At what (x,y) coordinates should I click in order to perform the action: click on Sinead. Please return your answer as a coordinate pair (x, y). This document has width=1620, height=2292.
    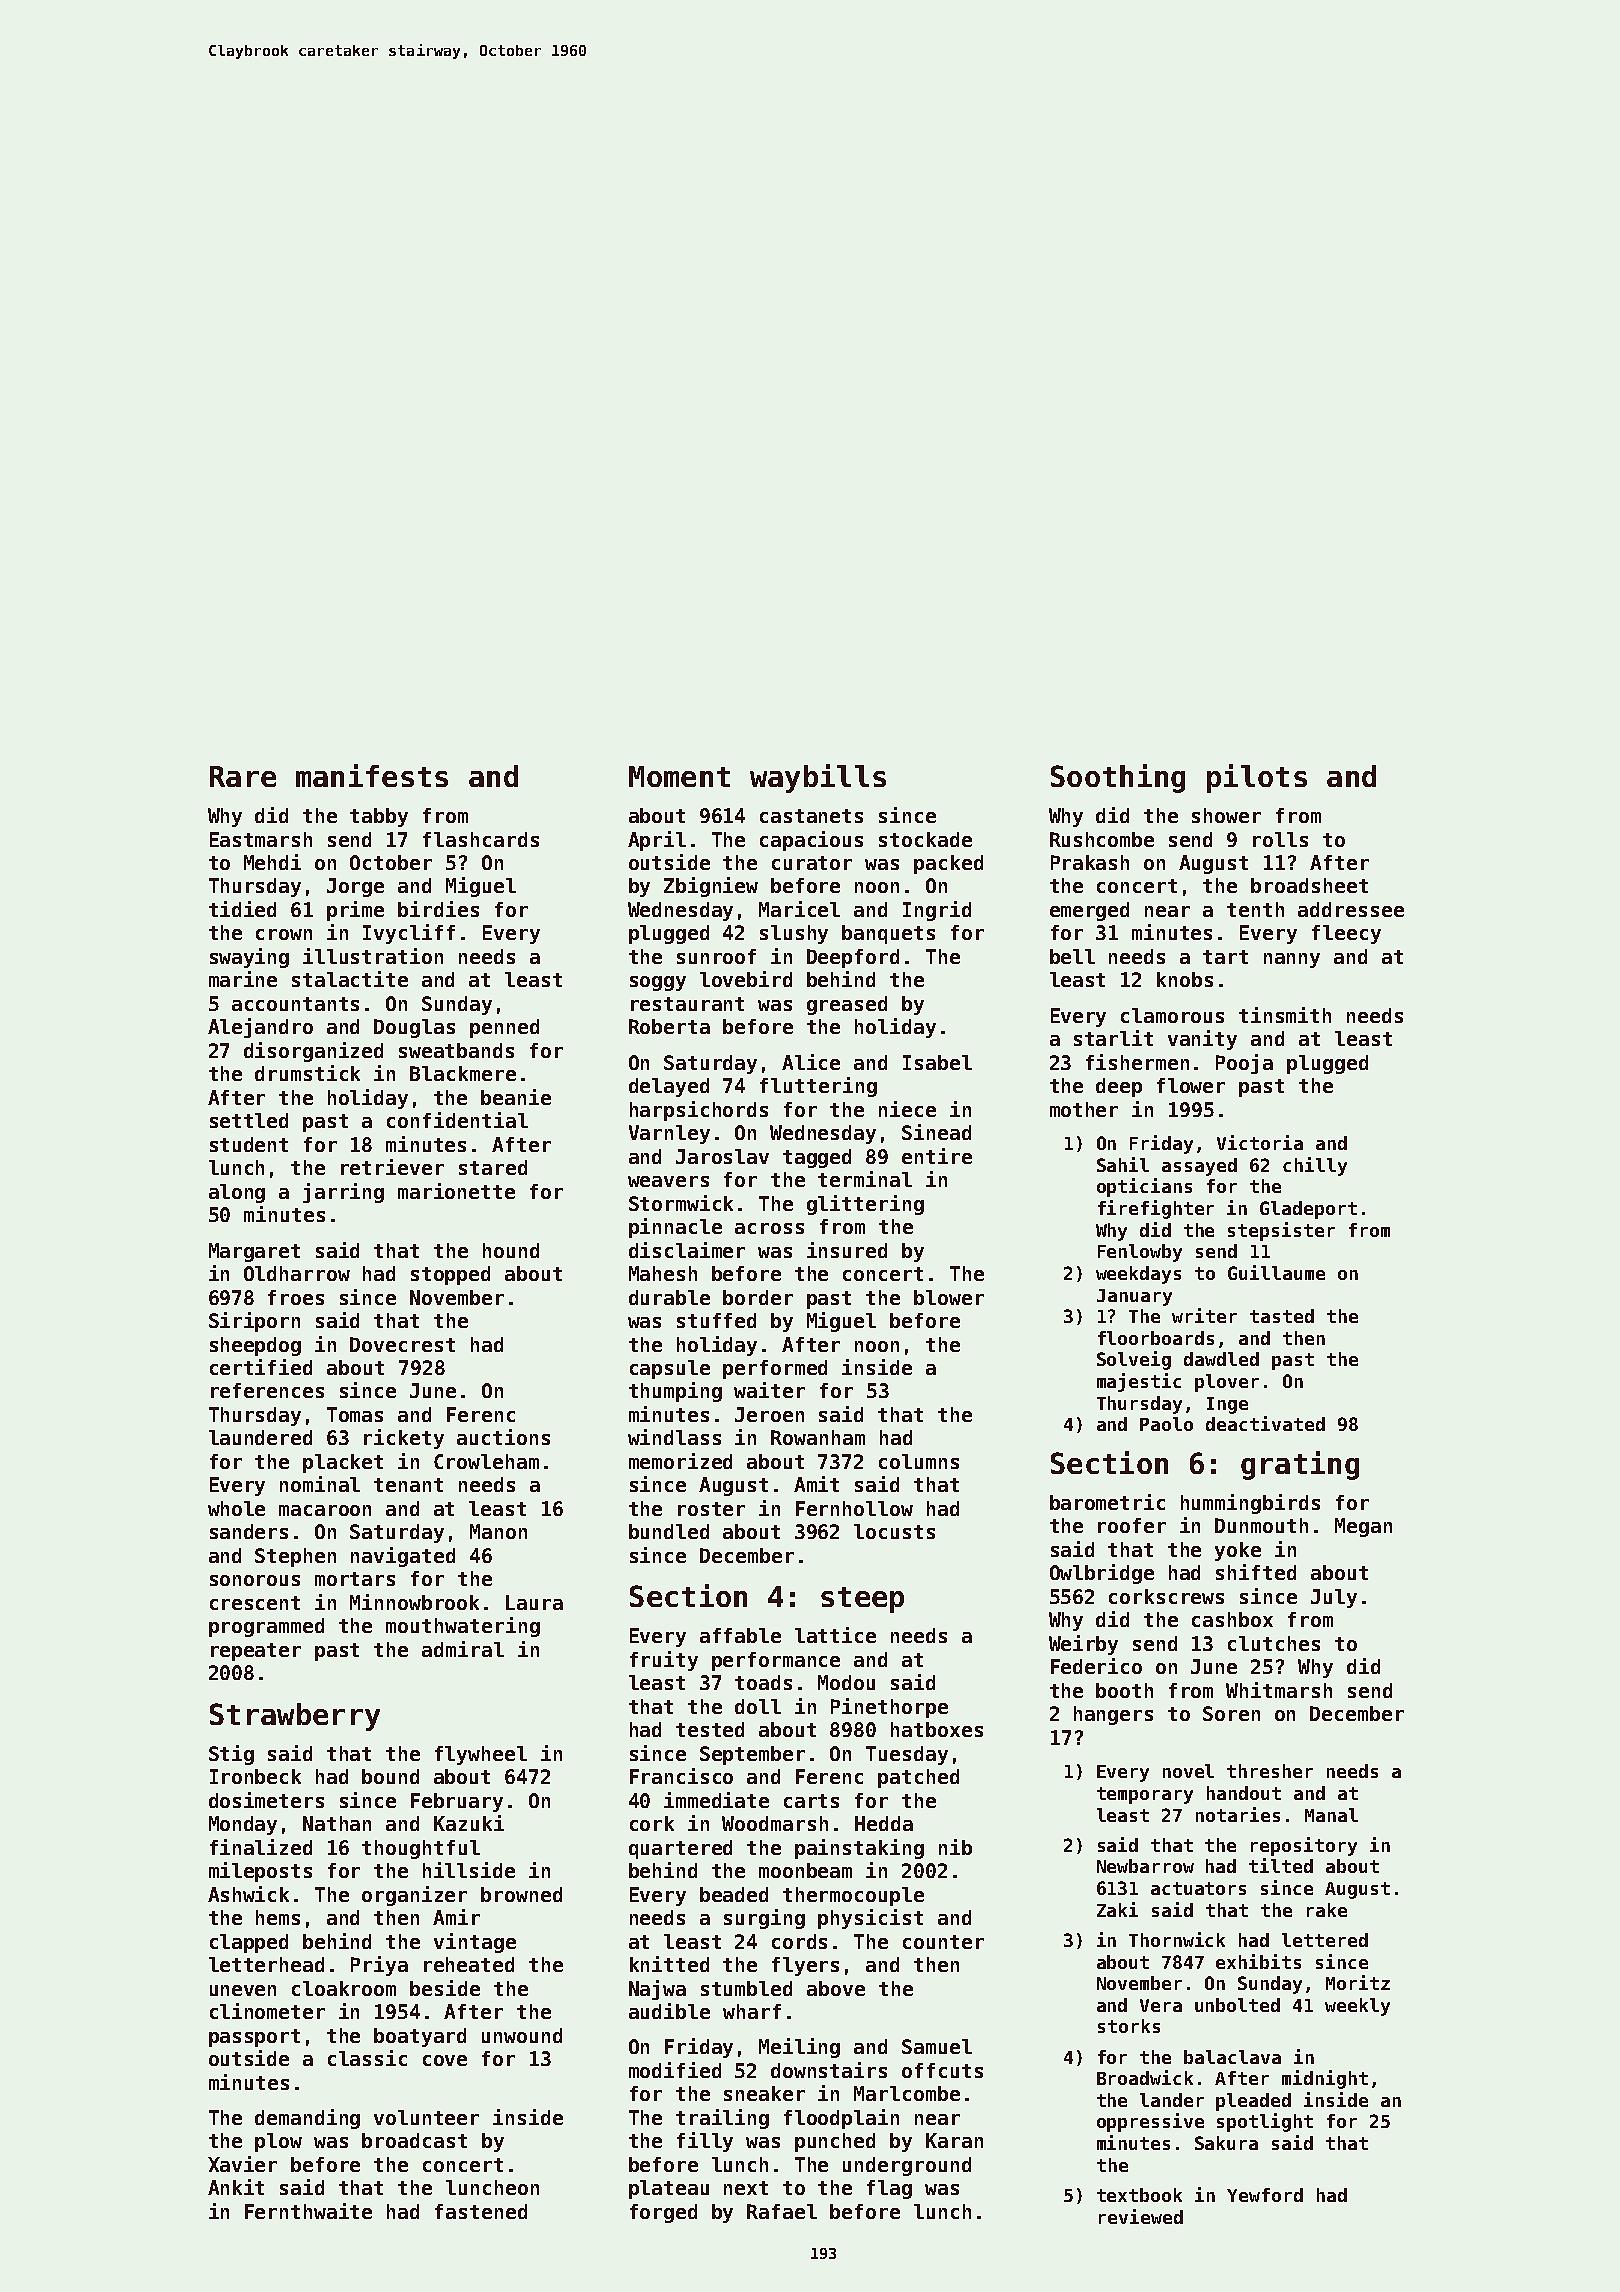
    Looking at the image, I should click on (936, 1132).
